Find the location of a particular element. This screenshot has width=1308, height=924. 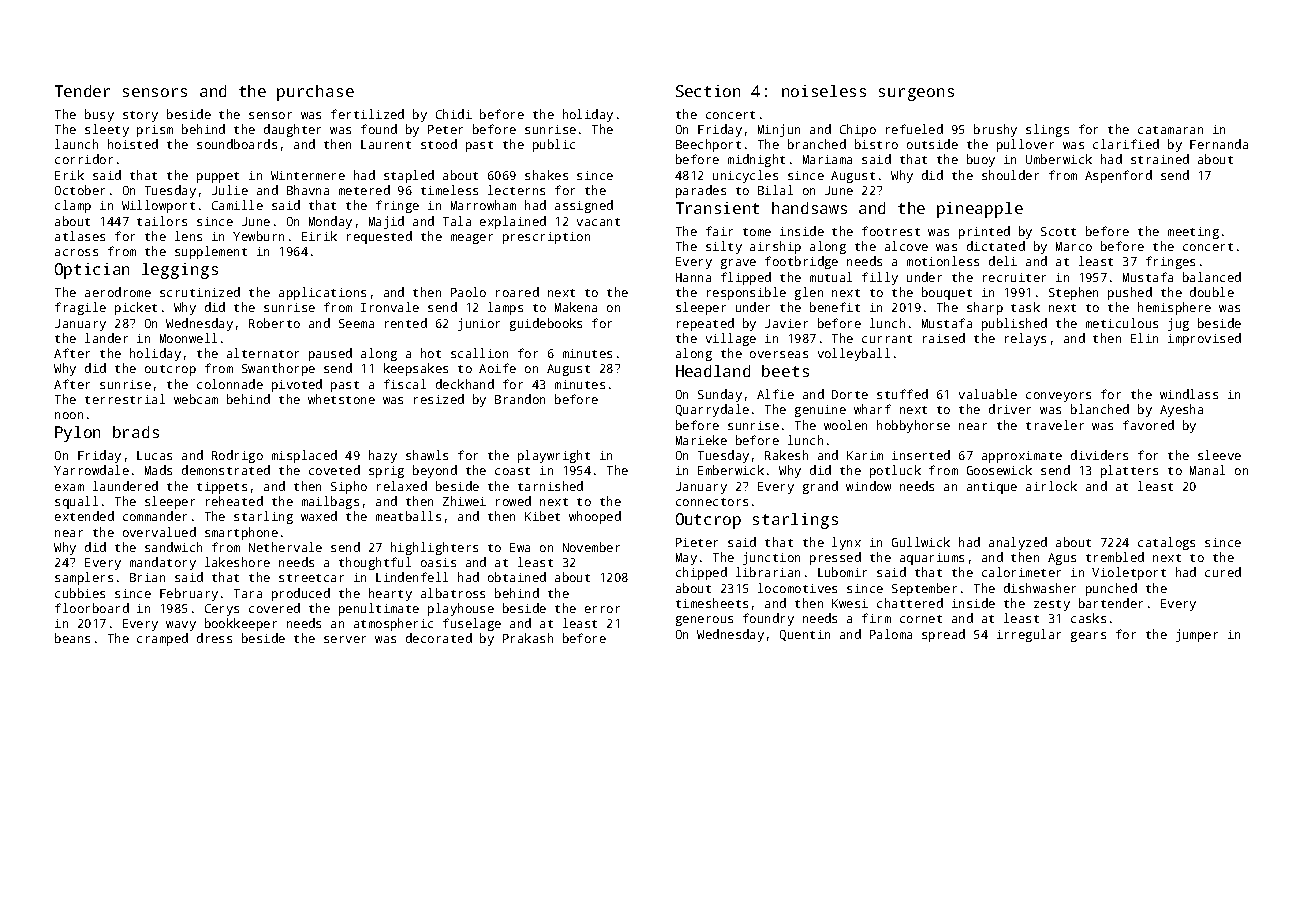

cramped is located at coordinates (162, 639).
